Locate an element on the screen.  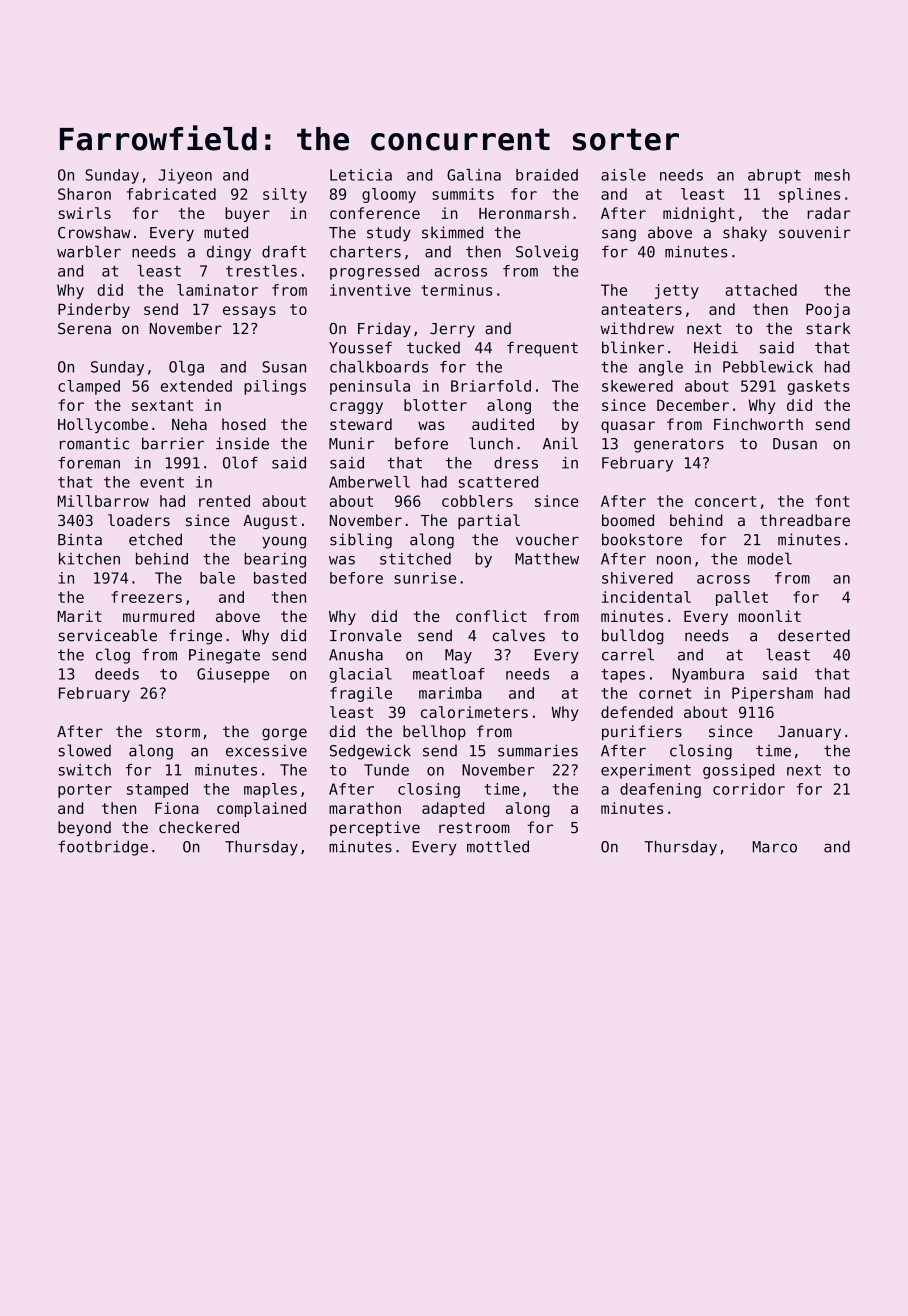
Jerry is located at coordinates (452, 330).
